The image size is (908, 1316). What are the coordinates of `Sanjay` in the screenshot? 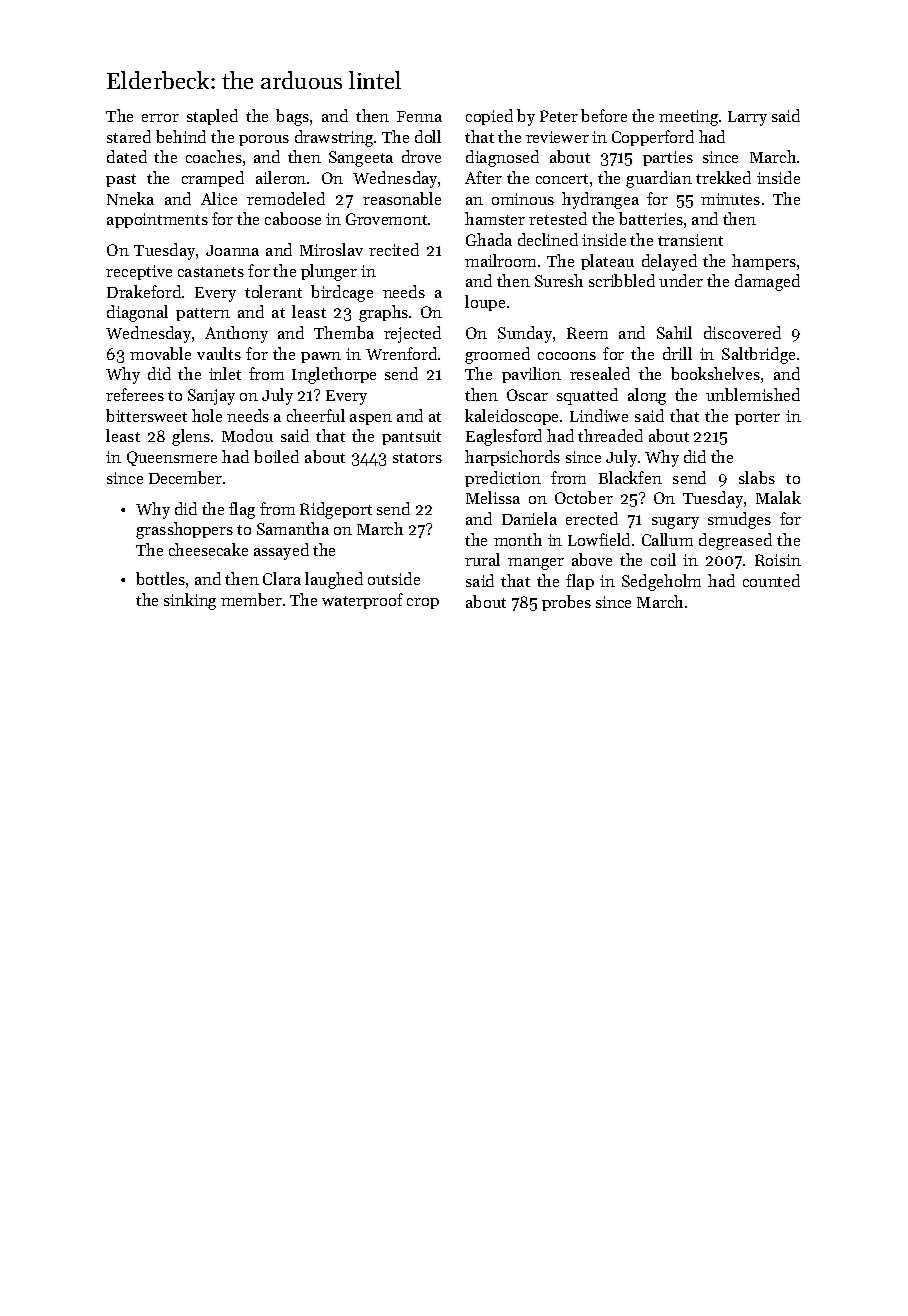 It's located at (211, 397).
